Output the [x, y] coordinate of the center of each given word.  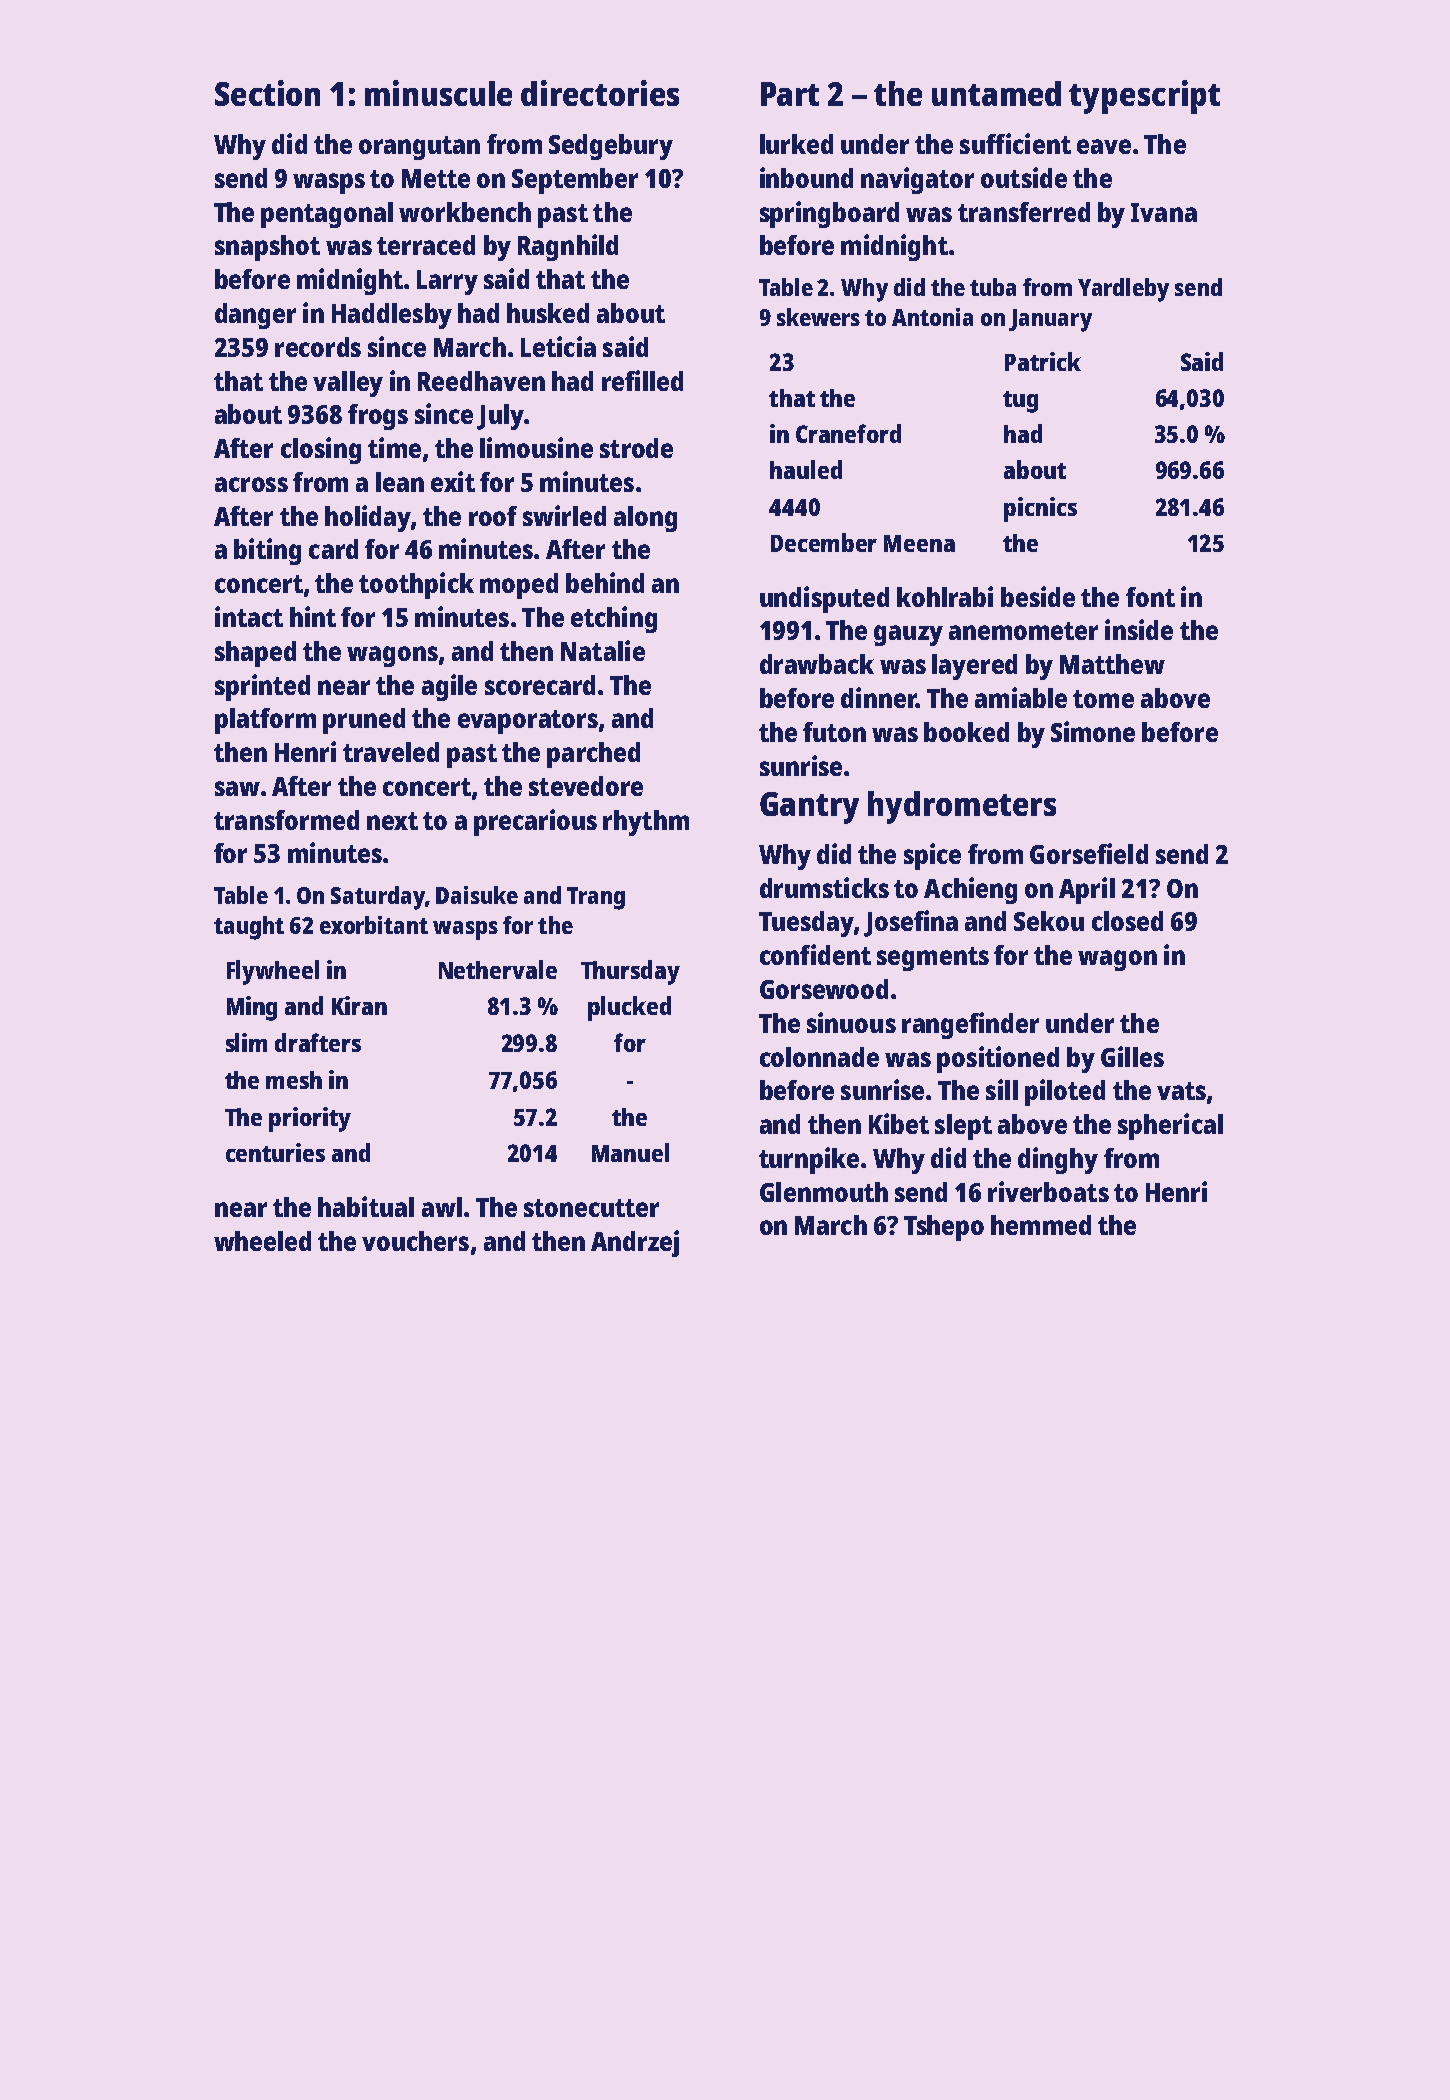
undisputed [824, 599]
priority [310, 1119]
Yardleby [1123, 290]
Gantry [809, 808]
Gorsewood [824, 989]
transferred [1024, 212]
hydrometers [962, 807]
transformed [286, 820]
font [1150, 597]
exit [453, 481]
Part [790, 94]
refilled [642, 380]
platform [265, 721]
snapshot [267, 248]
